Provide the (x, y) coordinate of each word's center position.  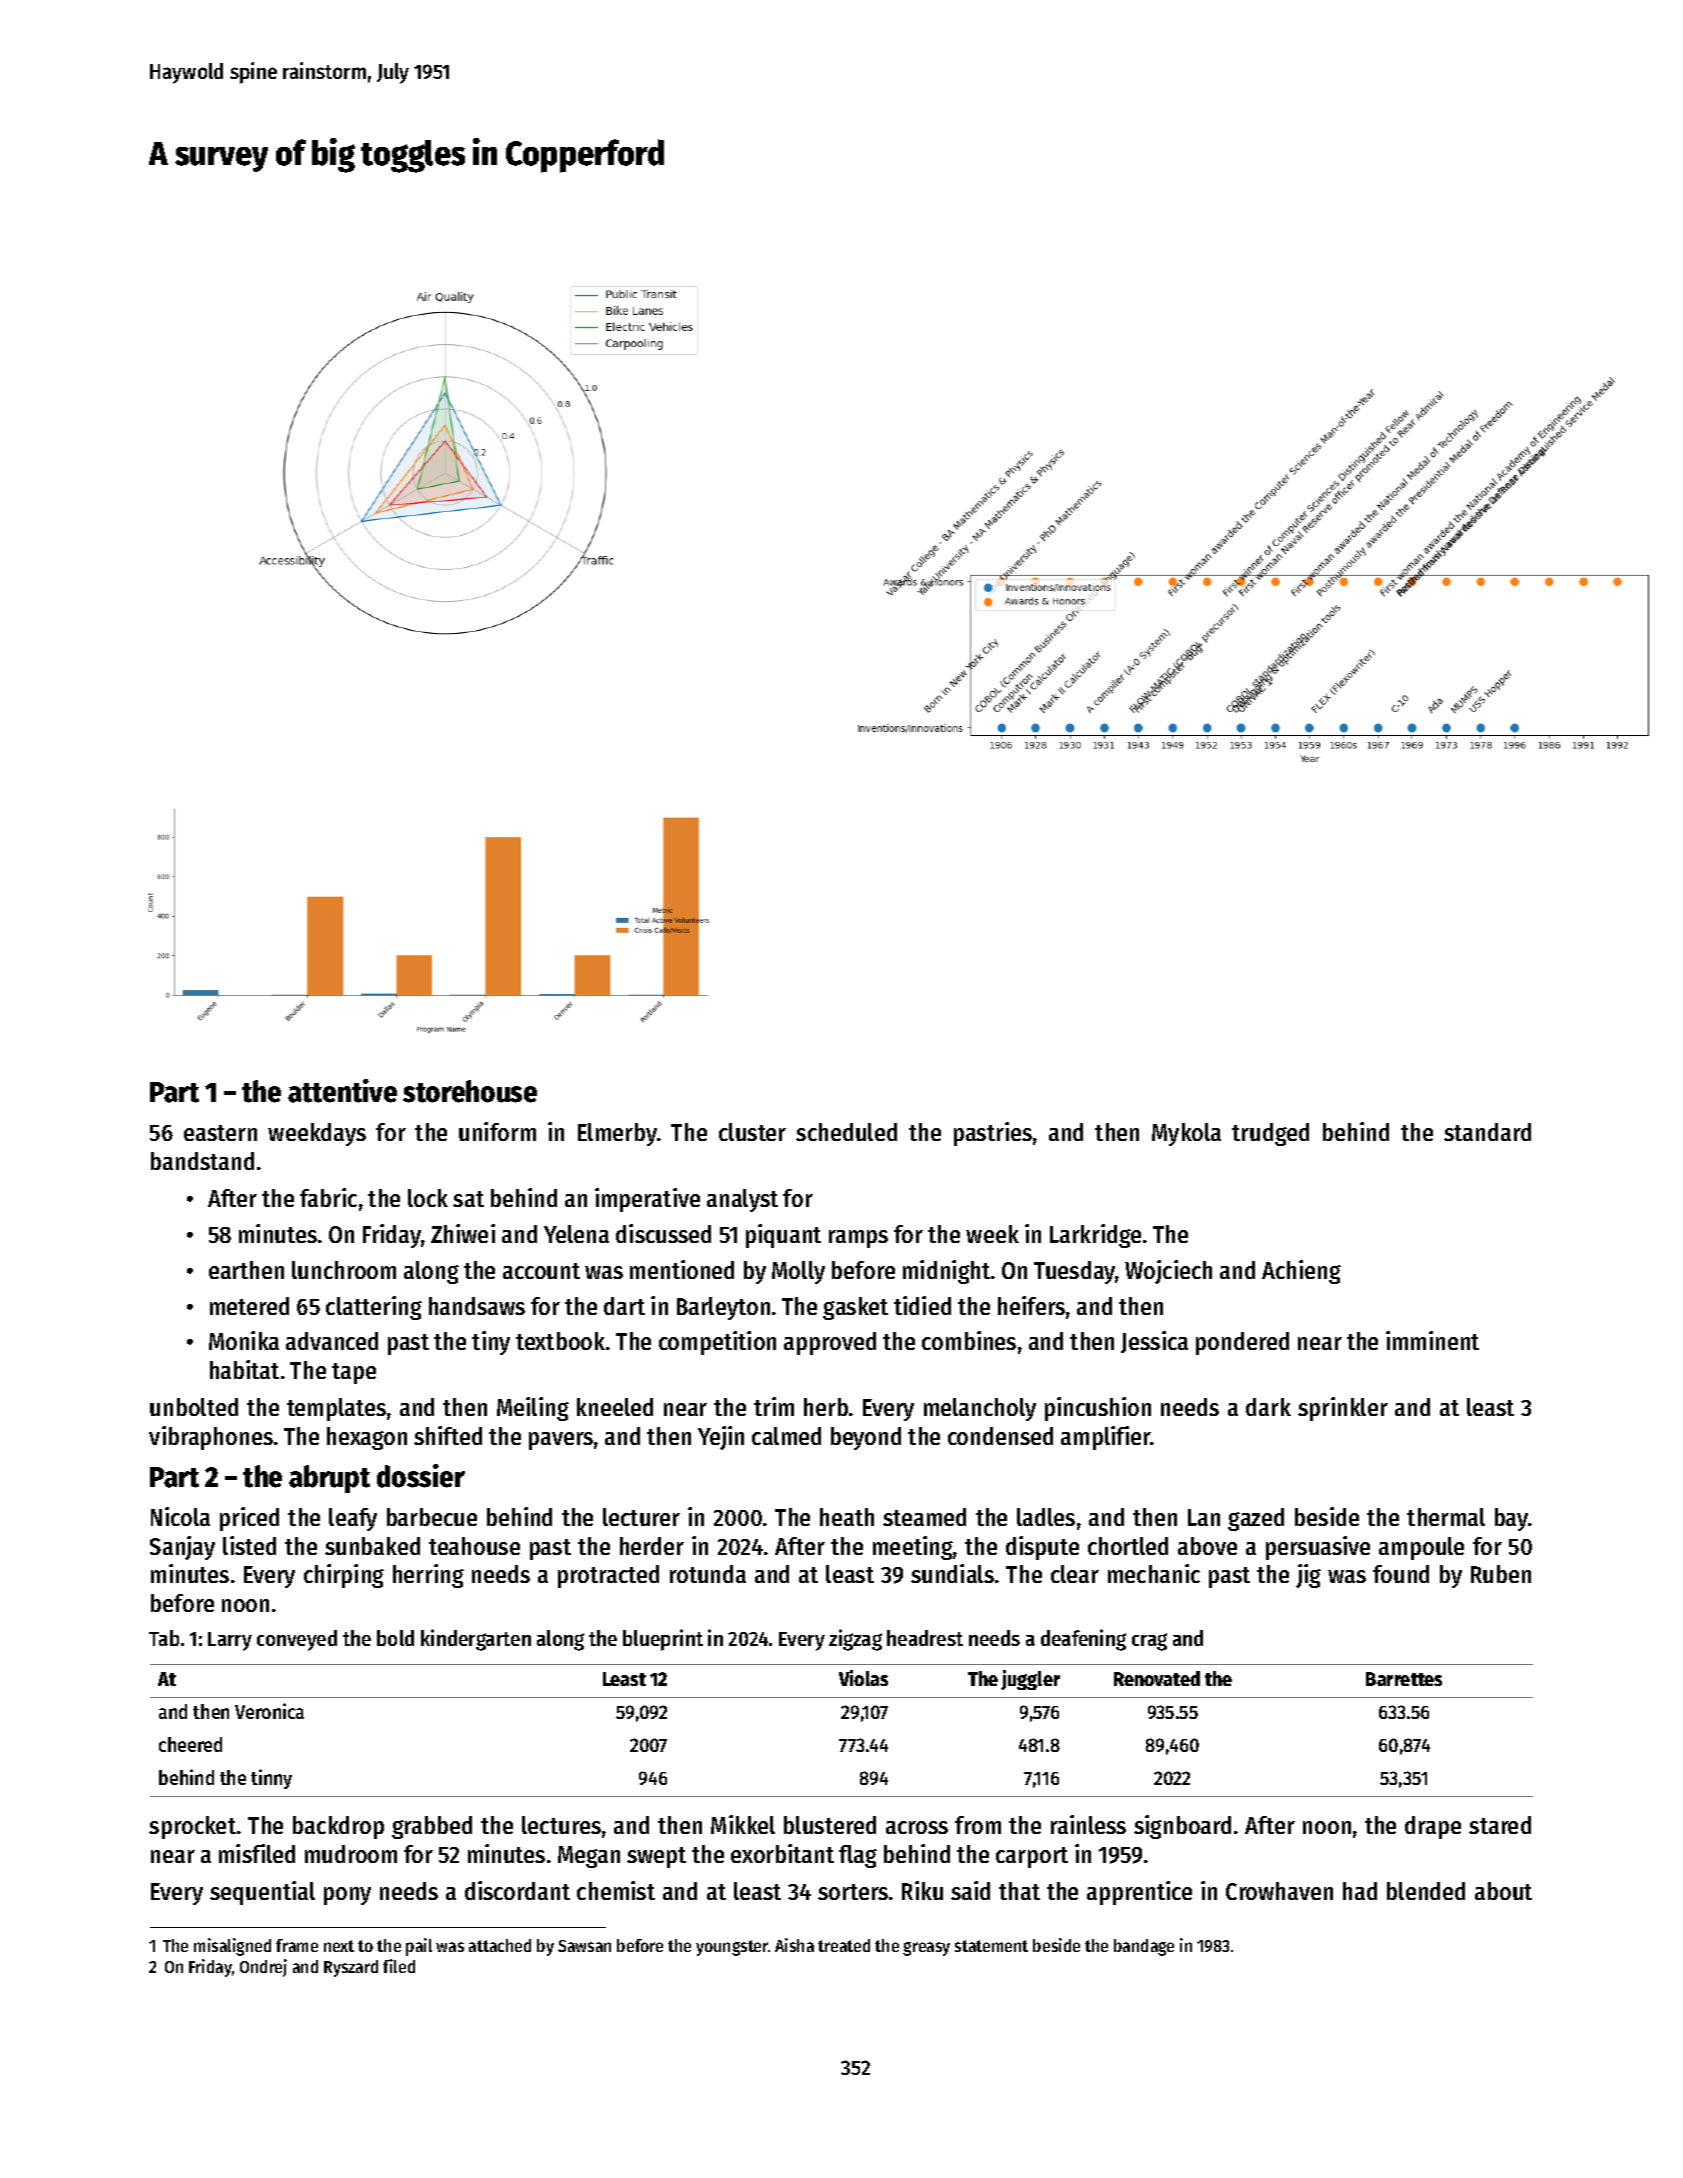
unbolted (194, 1407)
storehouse (470, 1091)
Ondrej (263, 1968)
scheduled (846, 1132)
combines (969, 1340)
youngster (732, 1948)
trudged (1270, 1134)
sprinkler (1343, 1409)
